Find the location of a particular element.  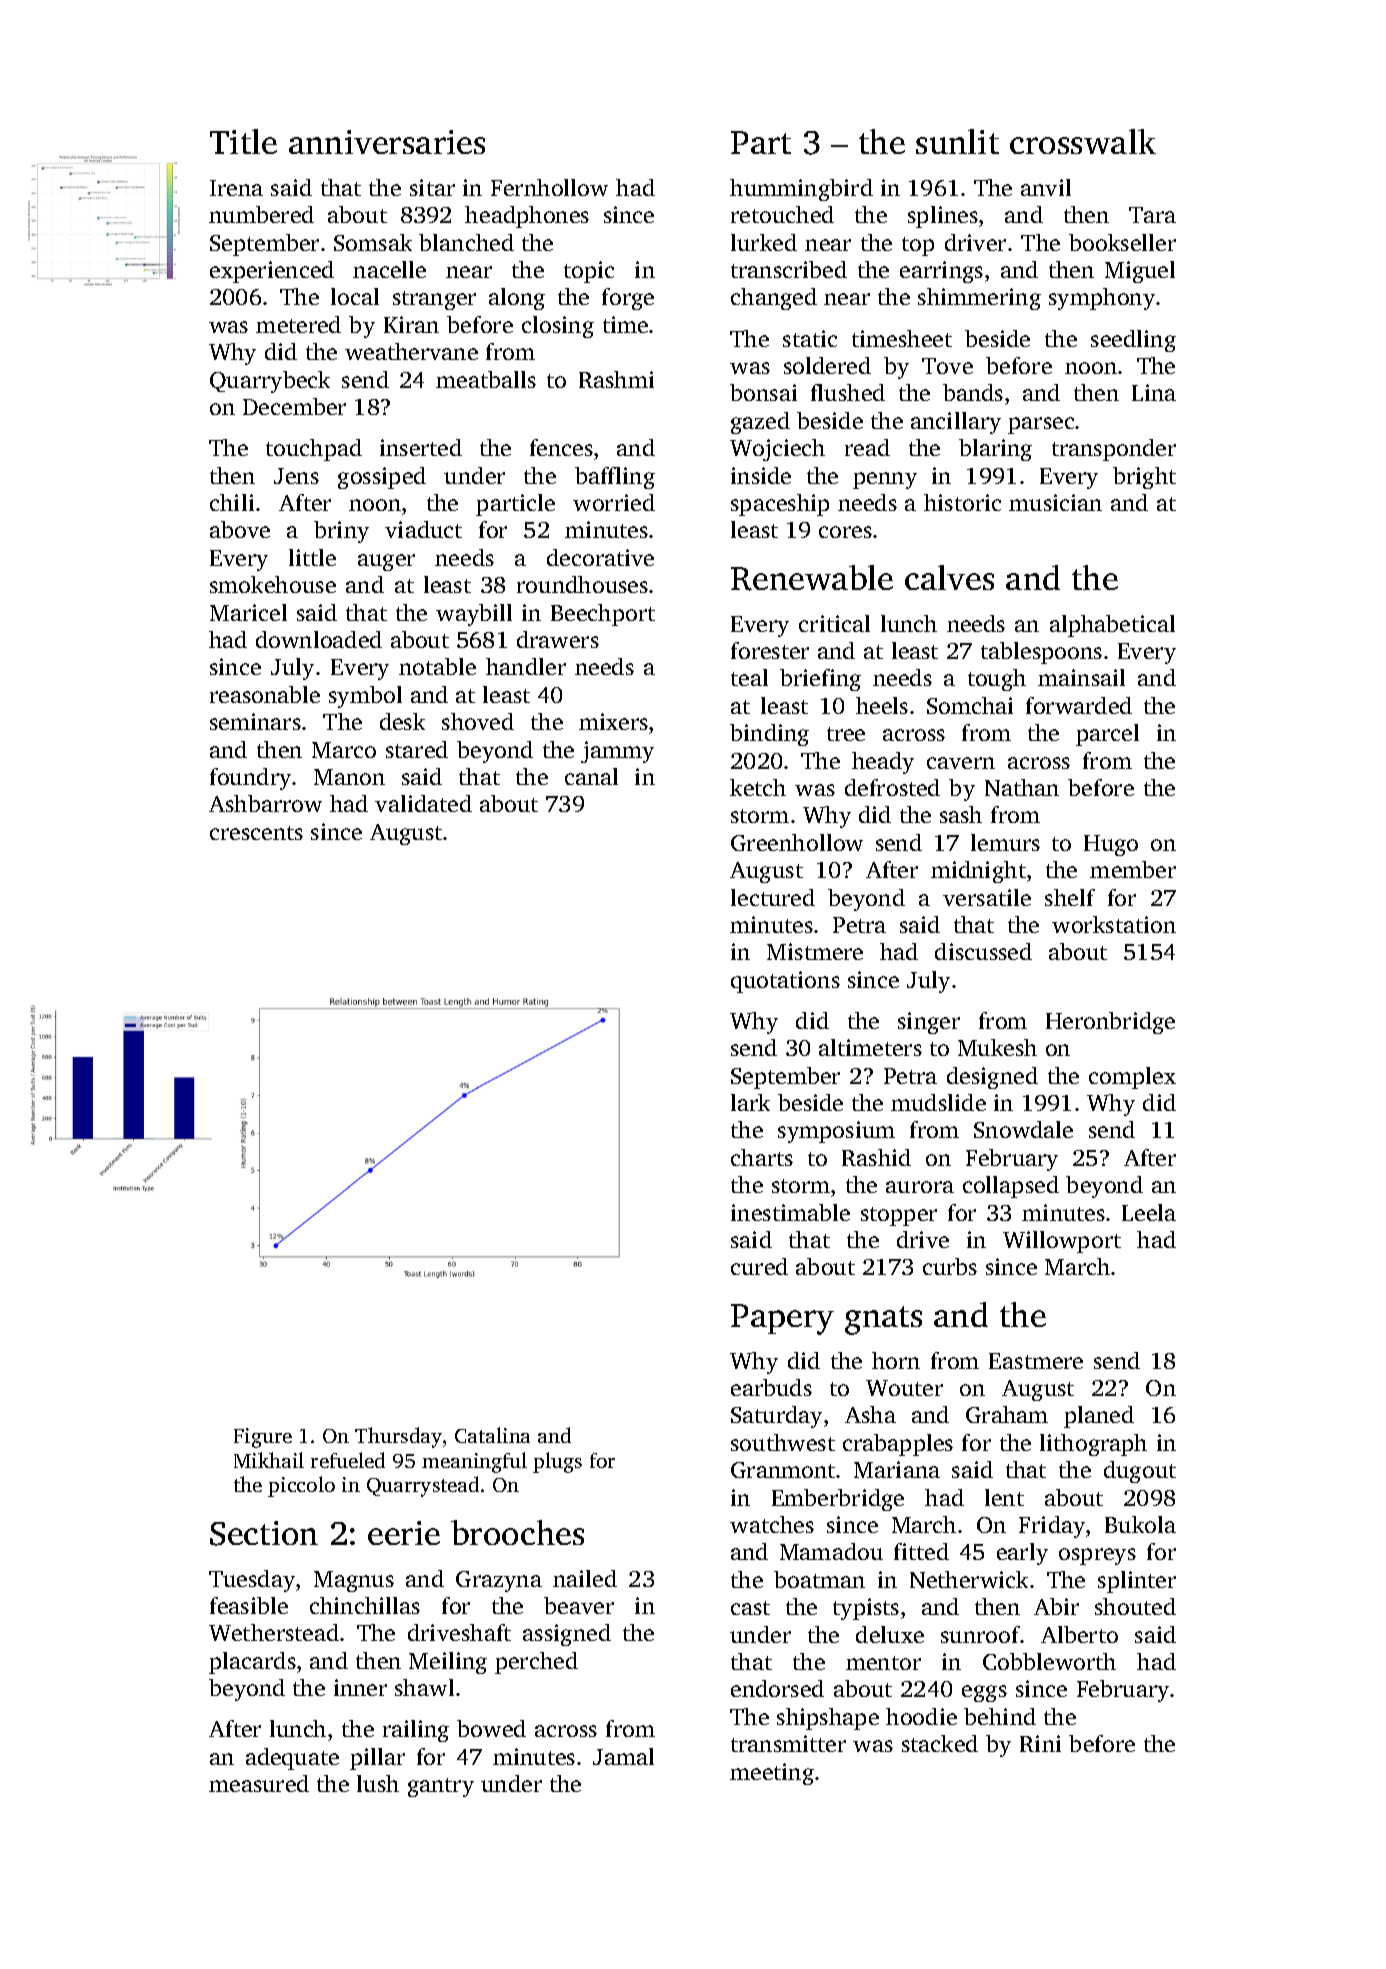

sunlit is located at coordinates (957, 141).
